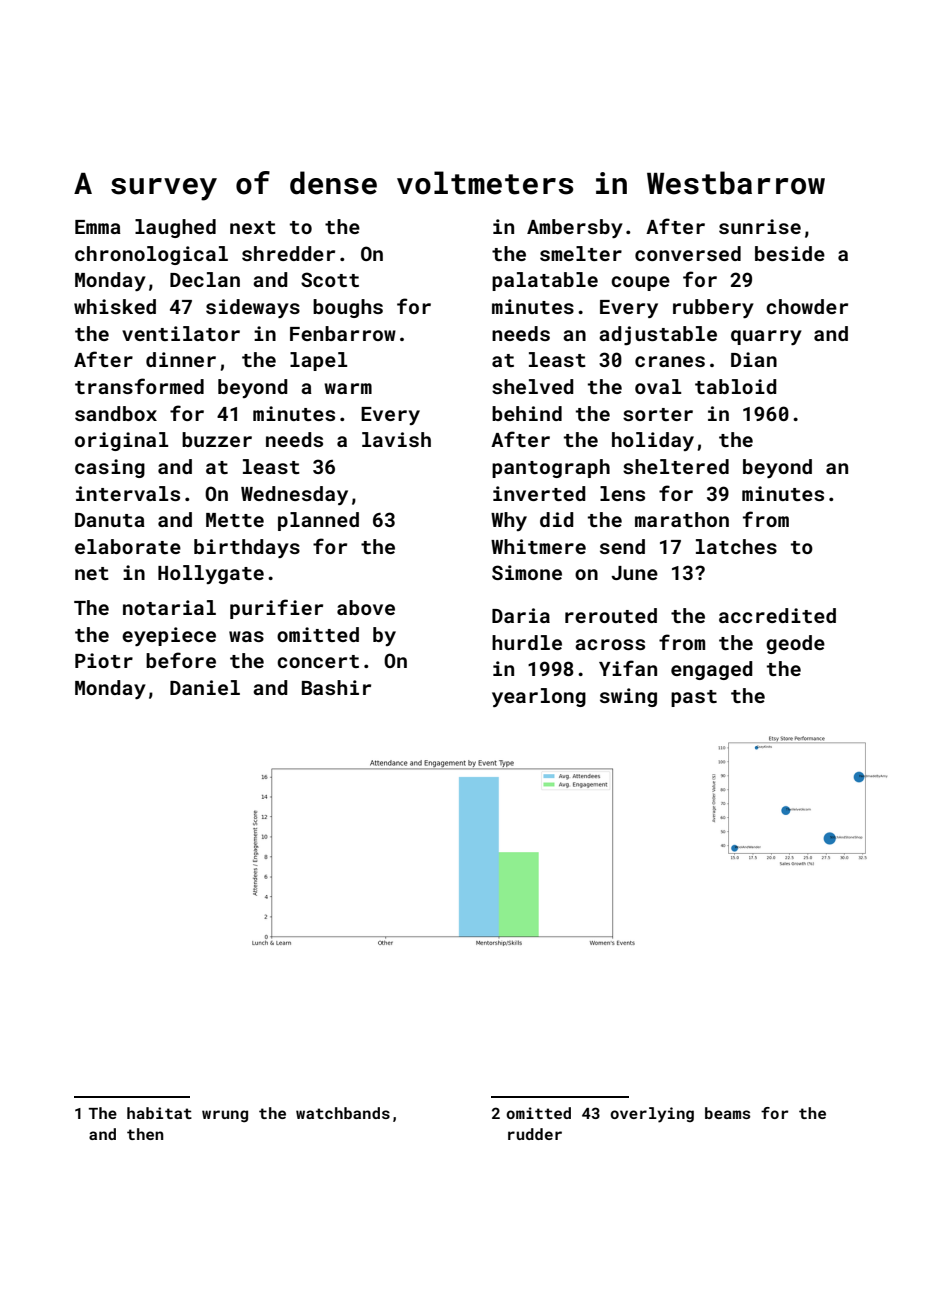  I want to click on then, so click(145, 1134).
